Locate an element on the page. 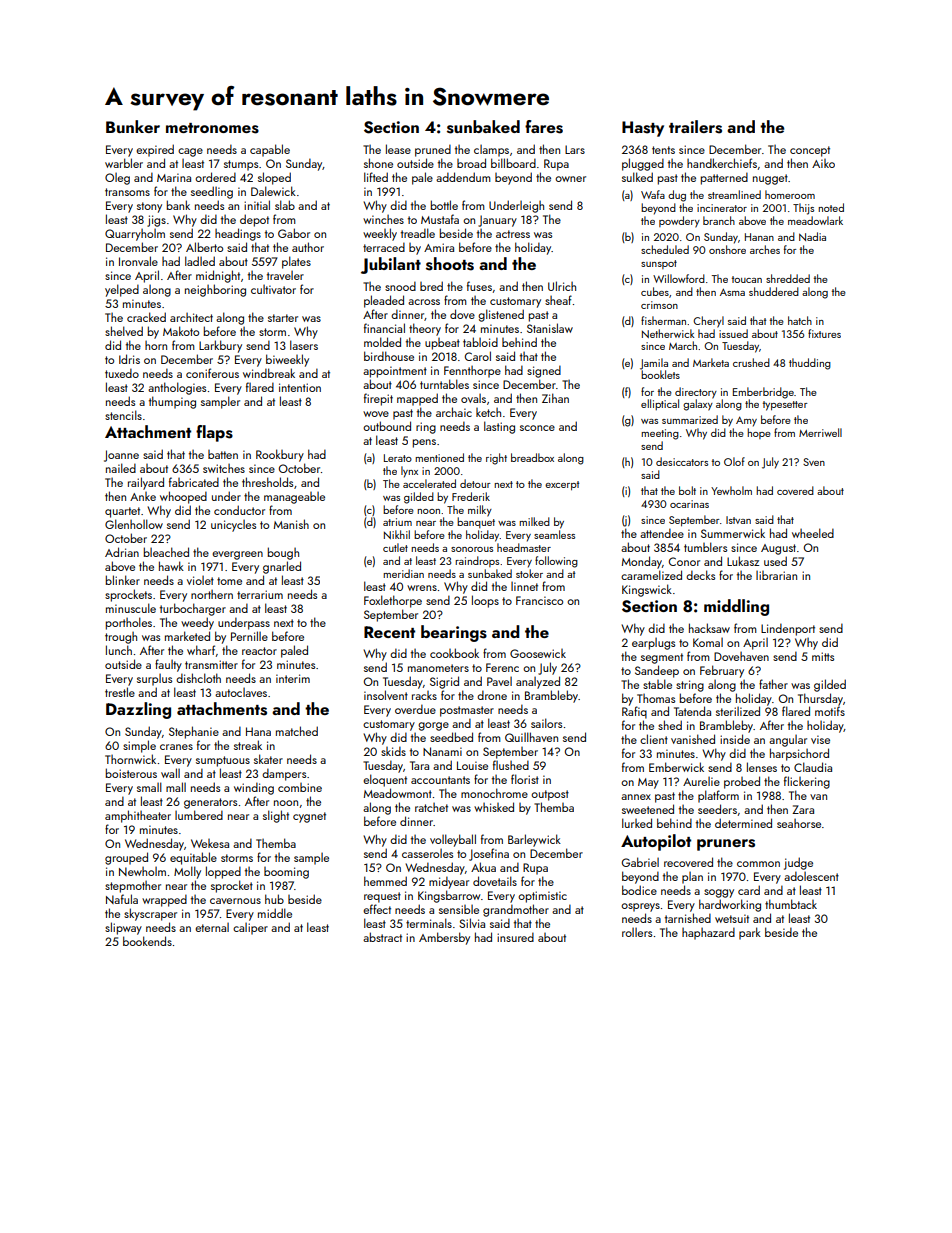 This document has height=1233, width=952. signed is located at coordinates (544, 371).
